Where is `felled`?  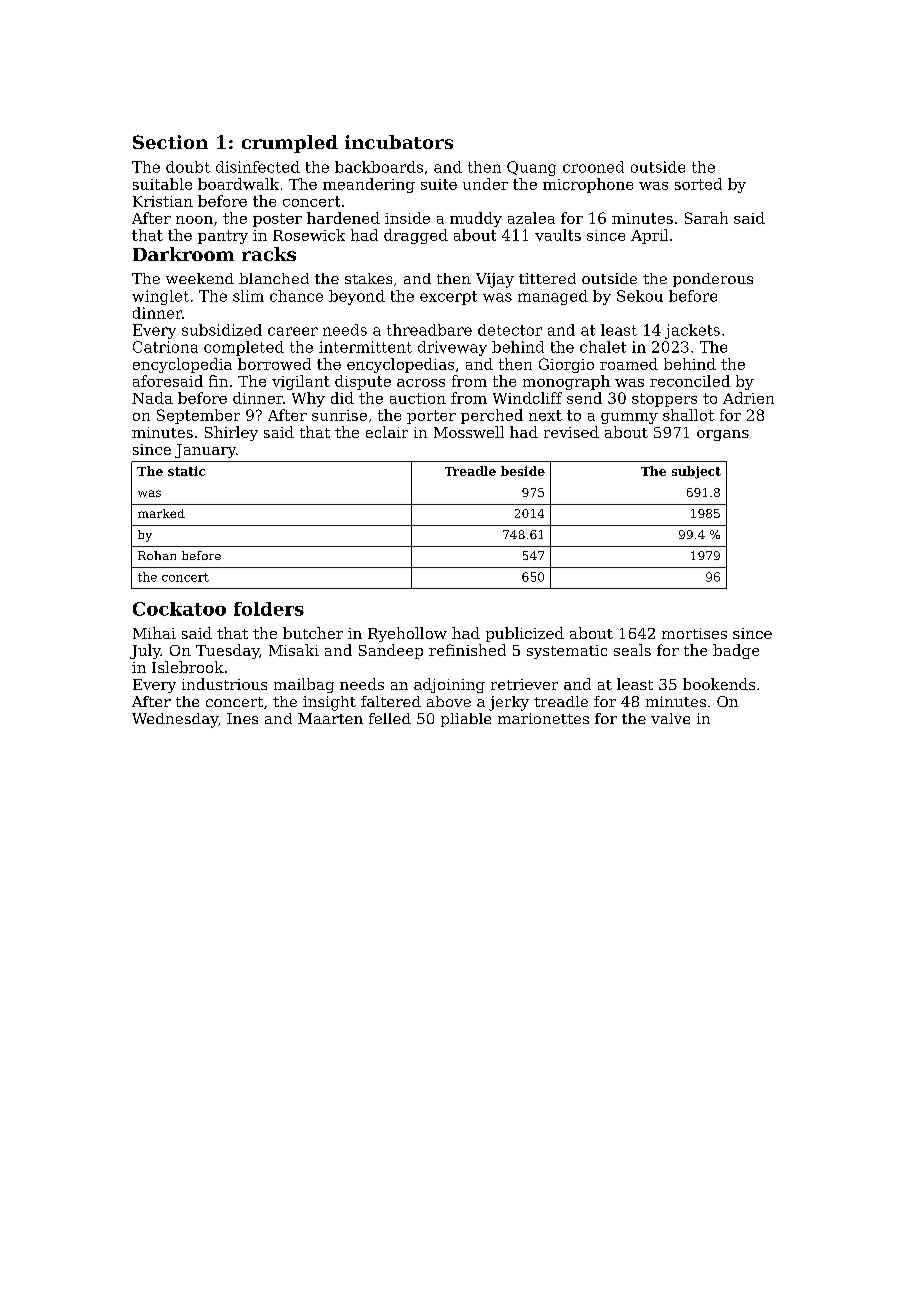 felled is located at coordinates (390, 718).
